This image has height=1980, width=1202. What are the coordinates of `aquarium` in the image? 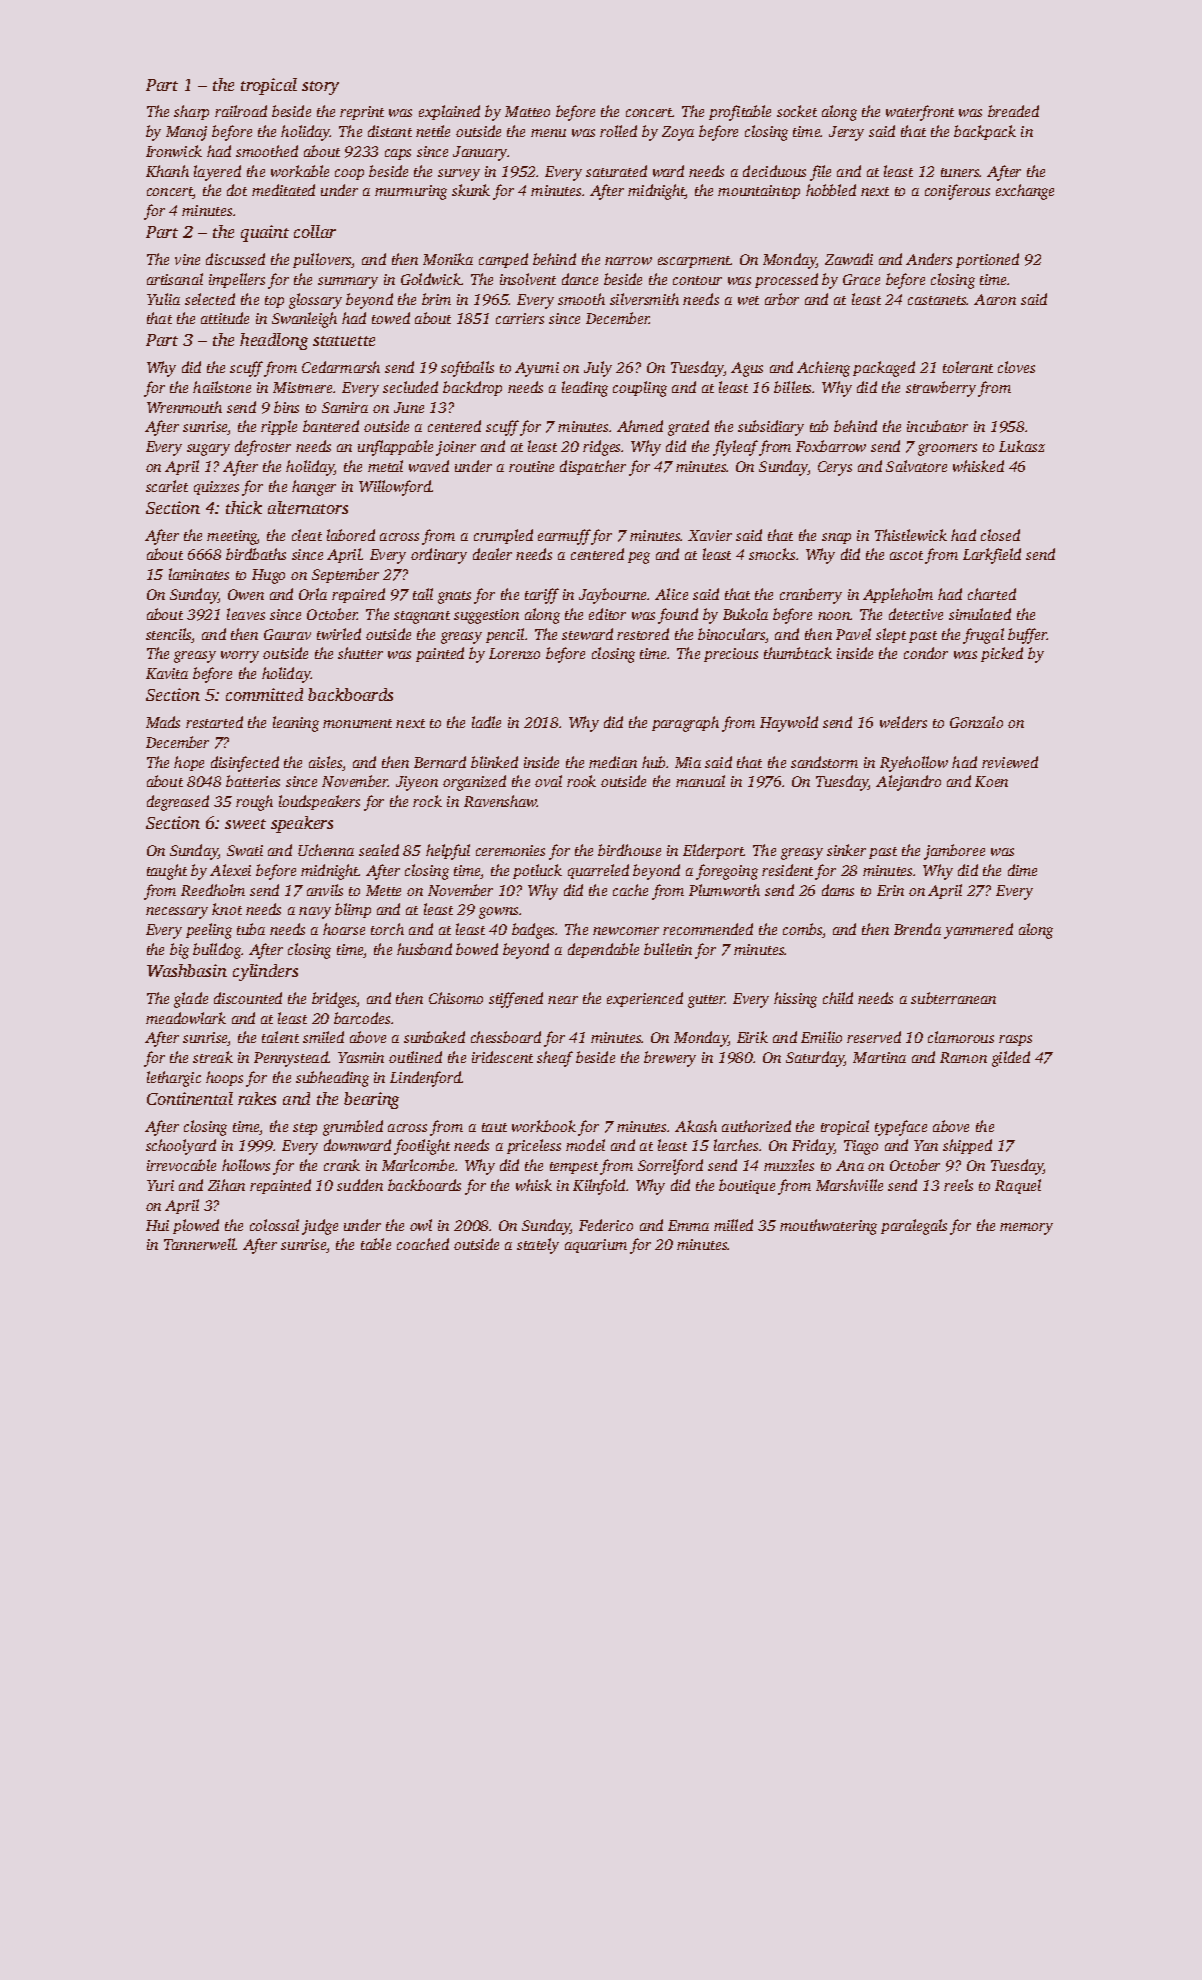 It's located at (596, 1246).
